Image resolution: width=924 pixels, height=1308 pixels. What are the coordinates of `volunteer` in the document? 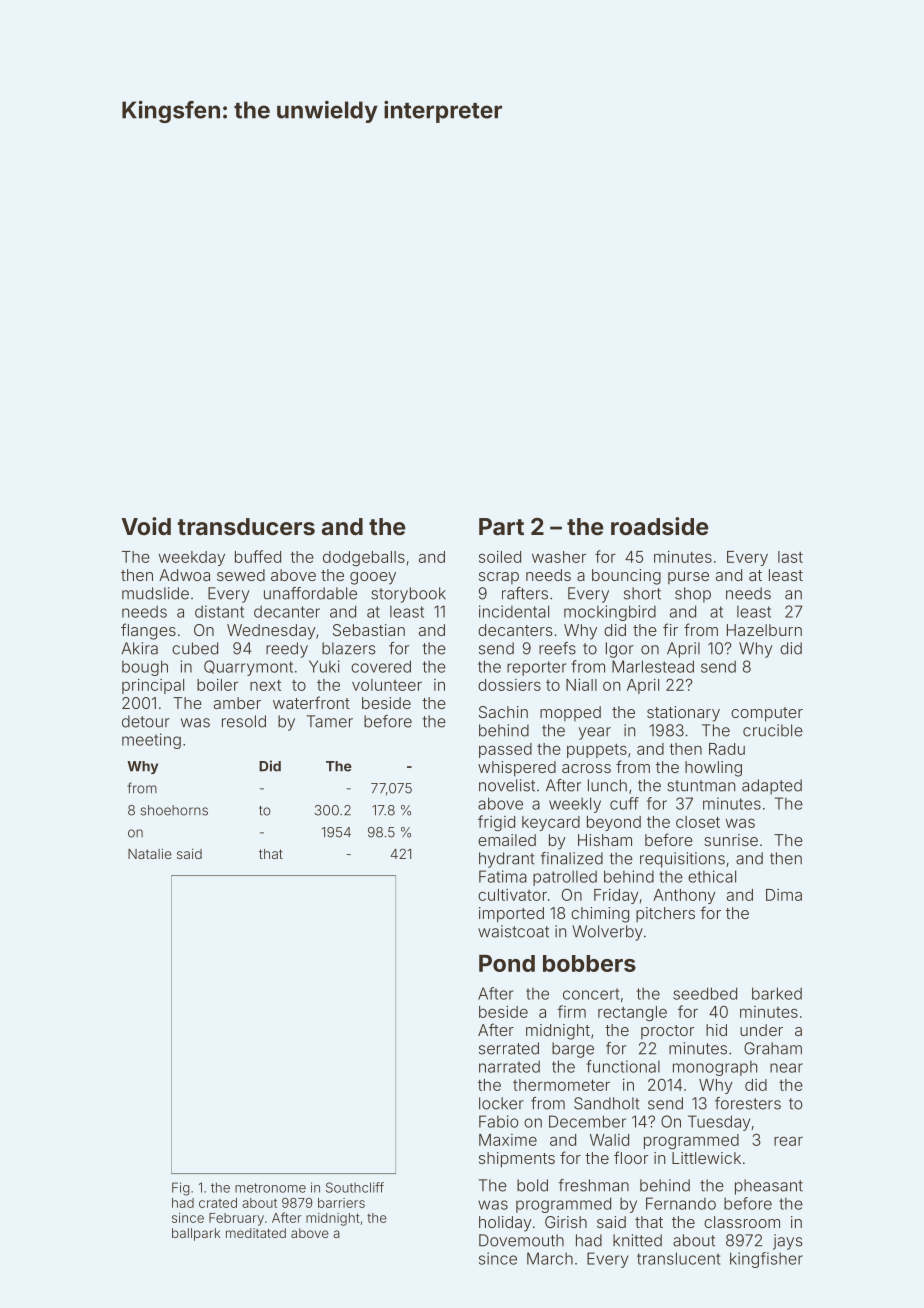 It's located at (387, 685).
